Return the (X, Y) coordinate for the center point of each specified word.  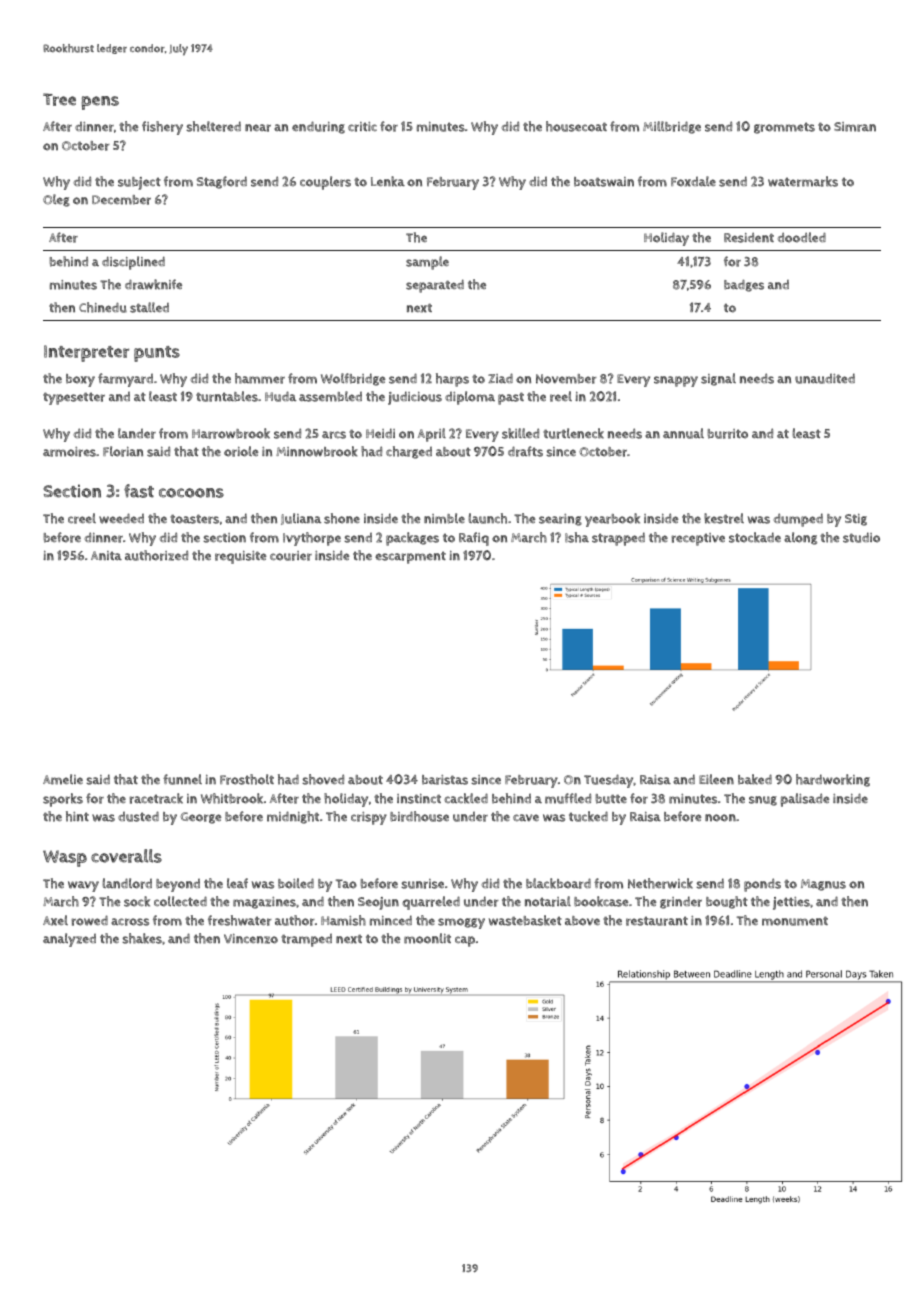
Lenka (388, 181)
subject (139, 183)
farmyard (125, 380)
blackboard (558, 883)
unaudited (825, 378)
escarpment (410, 557)
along (800, 538)
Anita (106, 555)
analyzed (69, 940)
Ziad (500, 378)
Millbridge (672, 127)
